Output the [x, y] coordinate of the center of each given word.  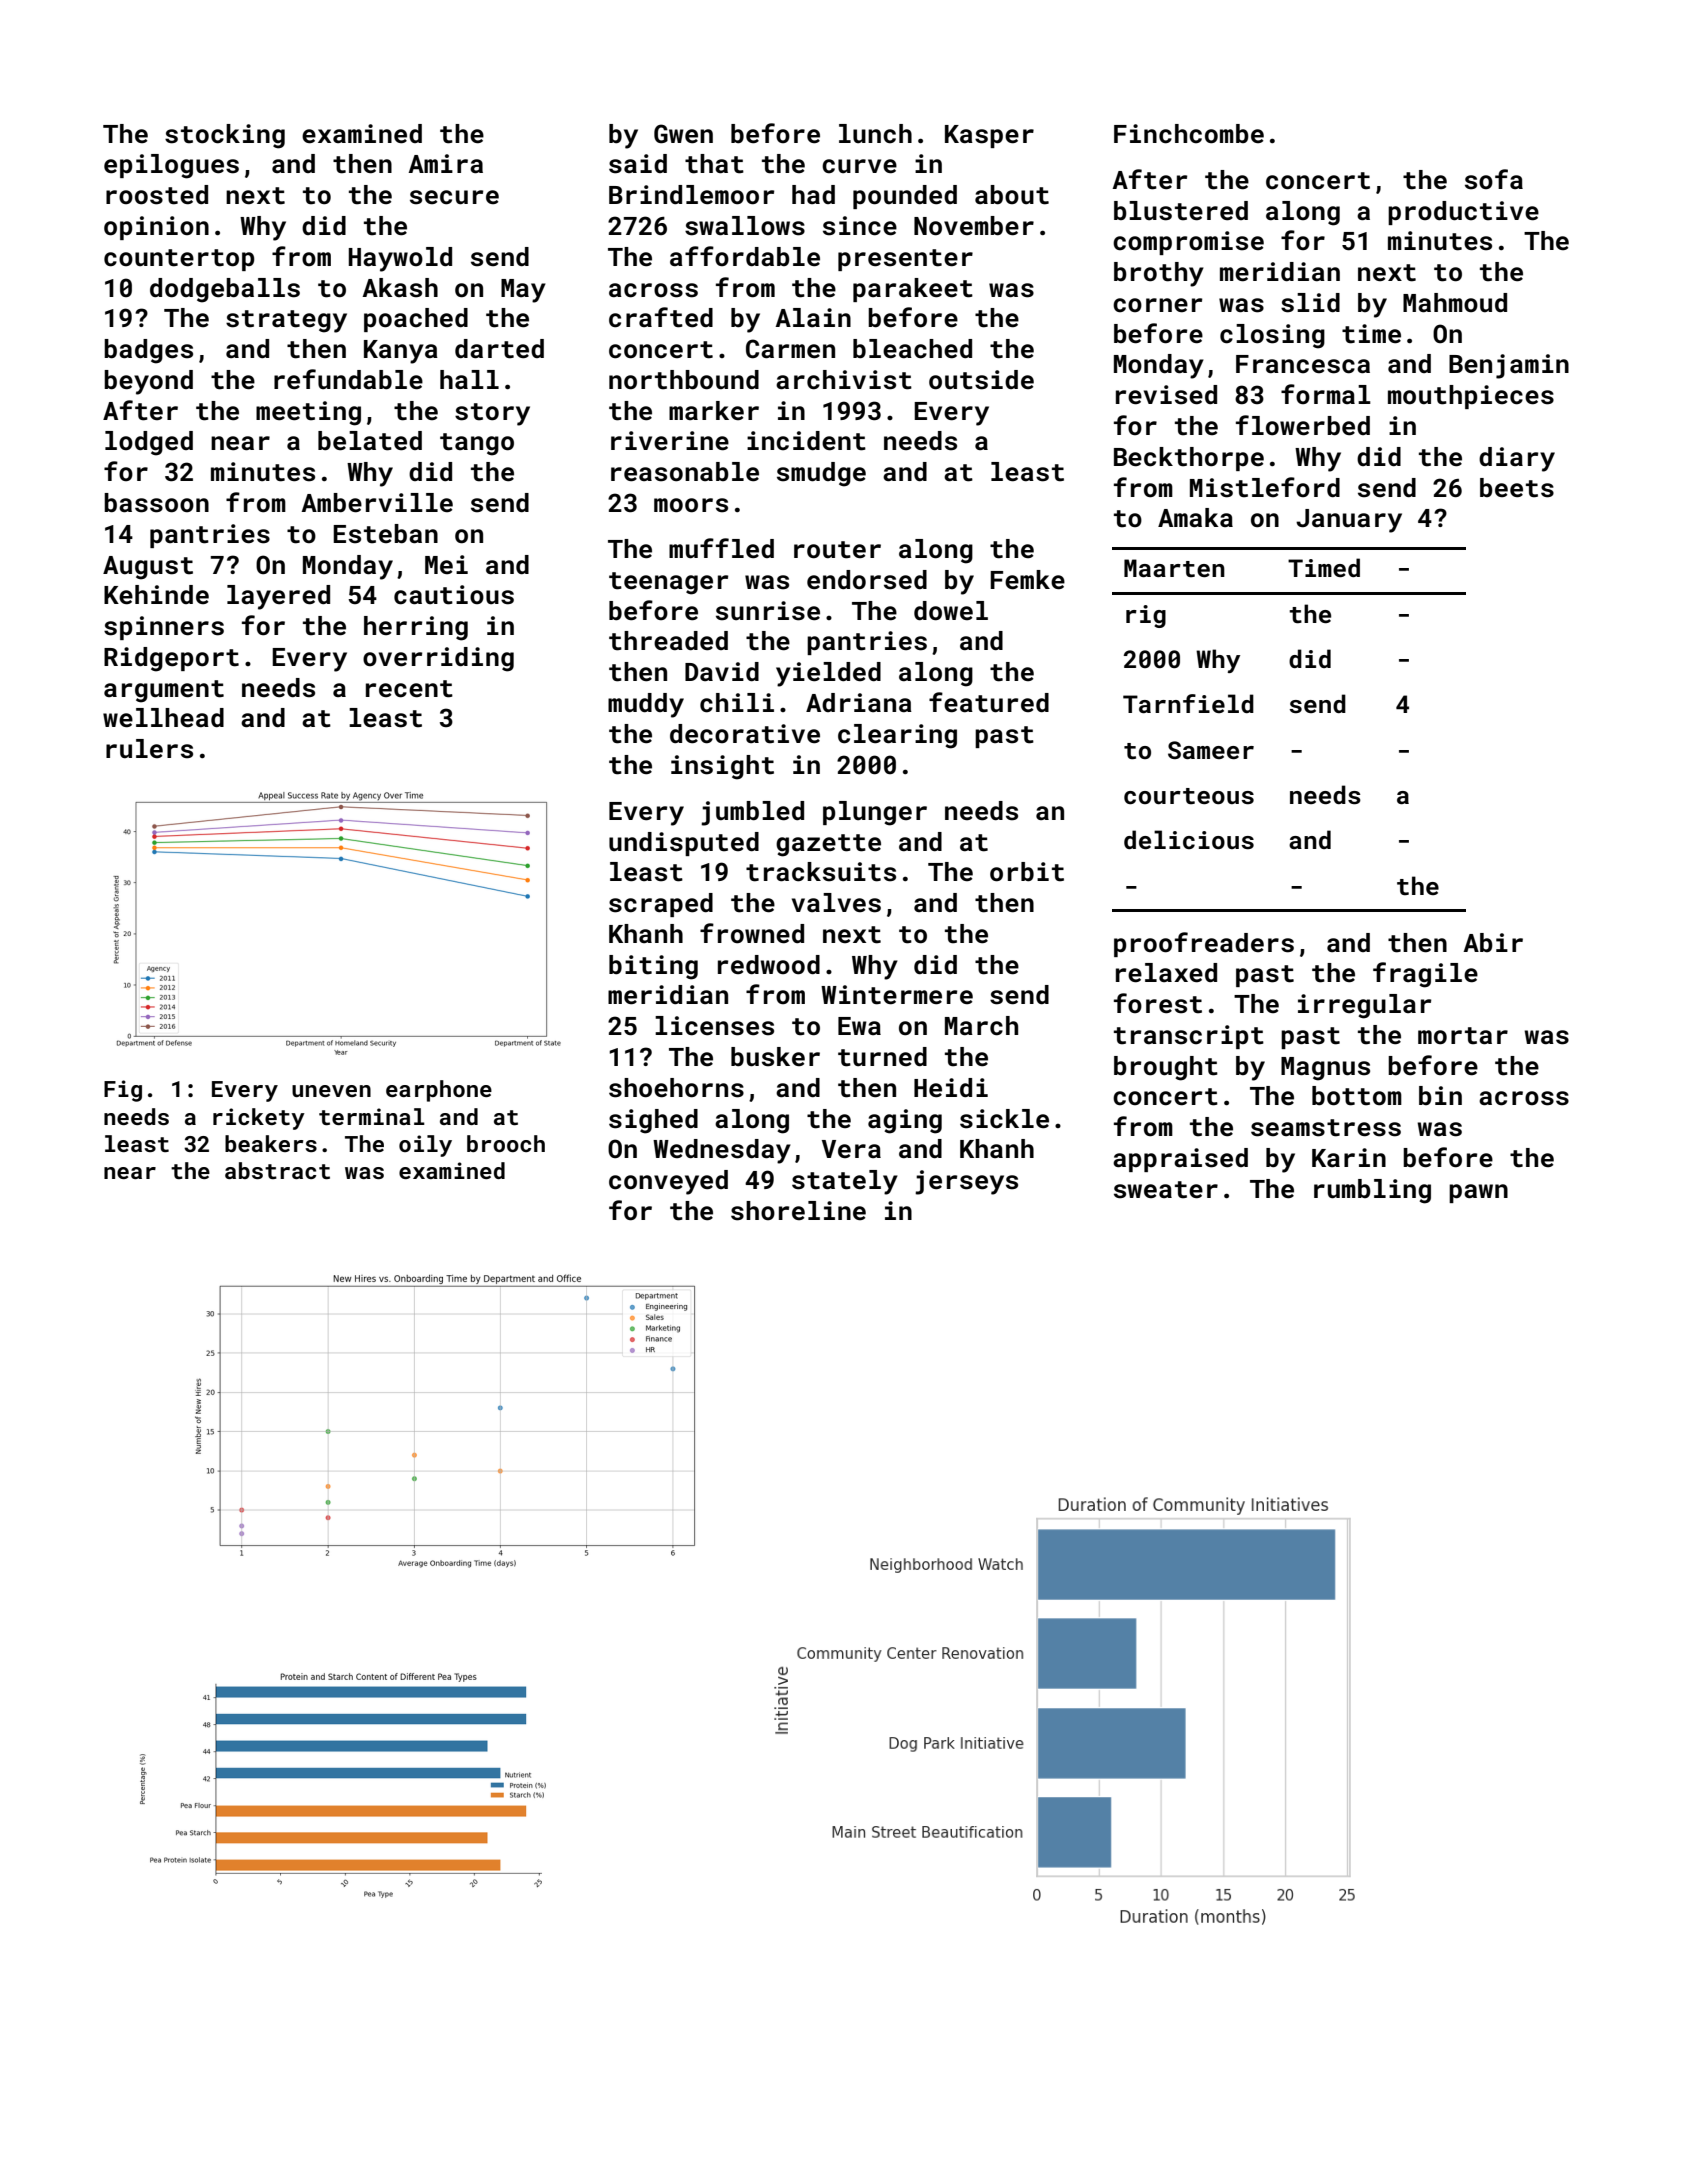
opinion [156, 228]
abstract [277, 1170]
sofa [1494, 179]
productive [1463, 213]
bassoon [156, 503]
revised [1166, 395]
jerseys [966, 1182]
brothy [1159, 274]
